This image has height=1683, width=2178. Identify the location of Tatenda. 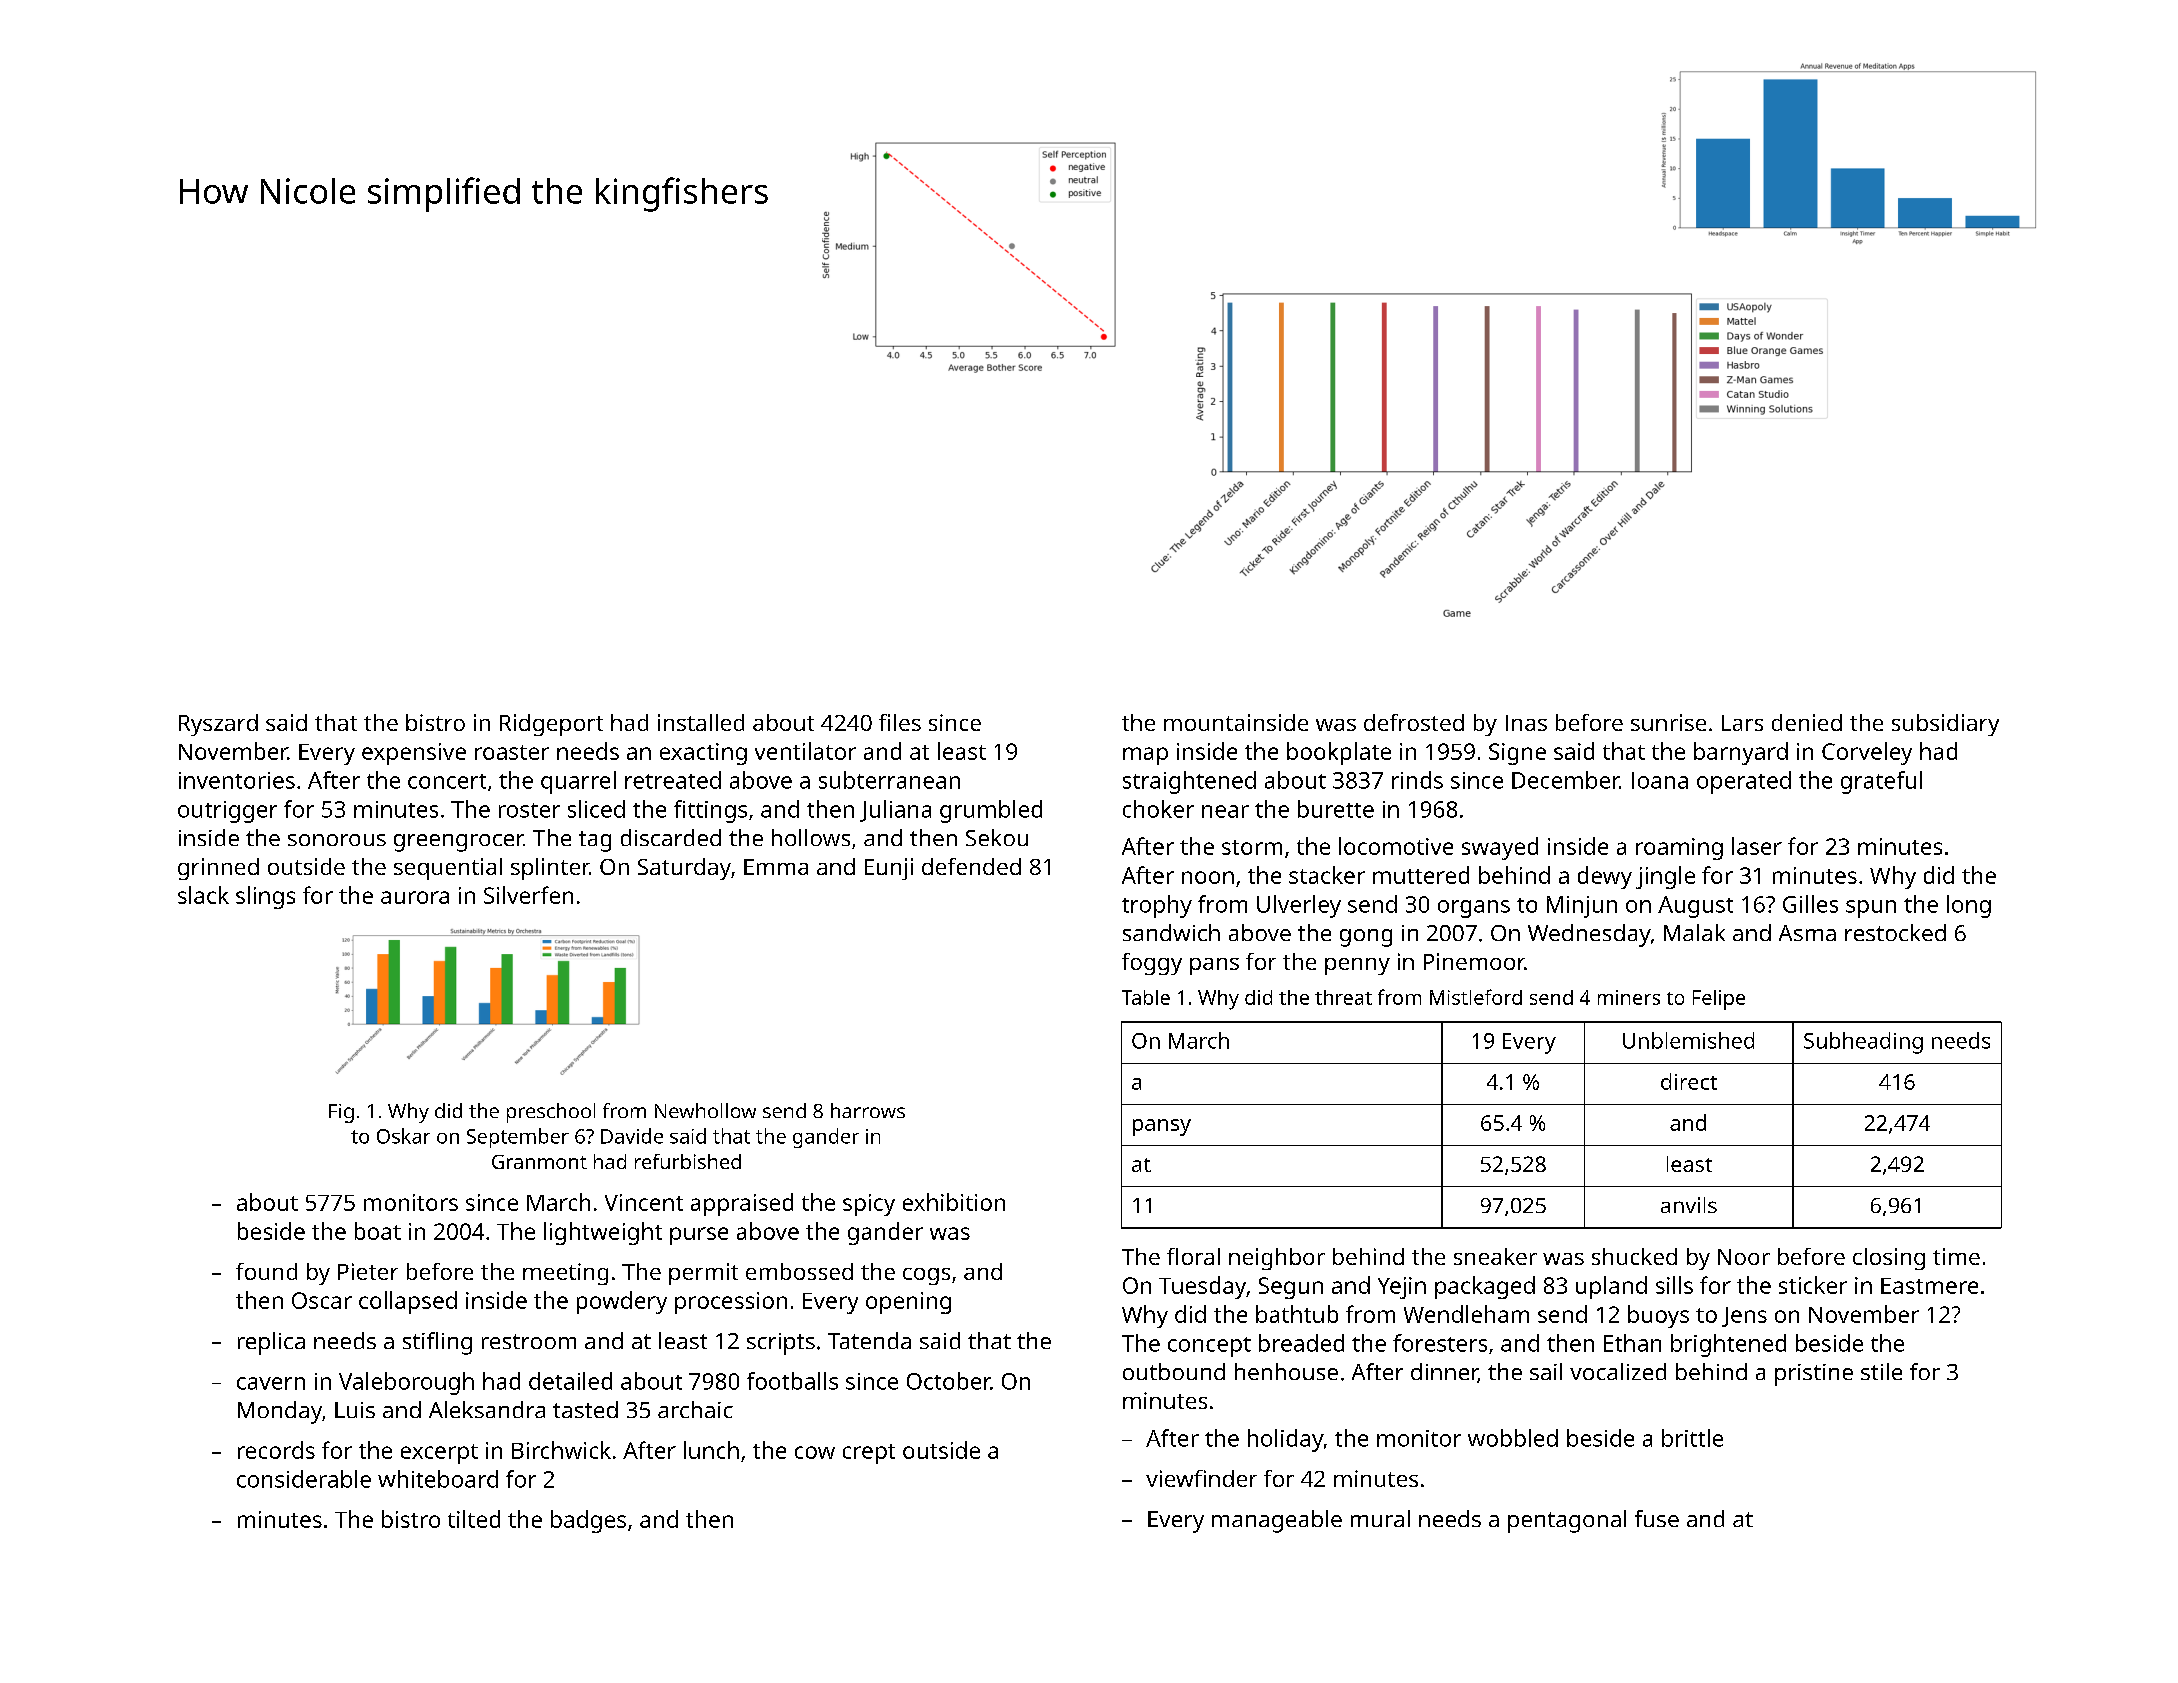
(869, 1340).
